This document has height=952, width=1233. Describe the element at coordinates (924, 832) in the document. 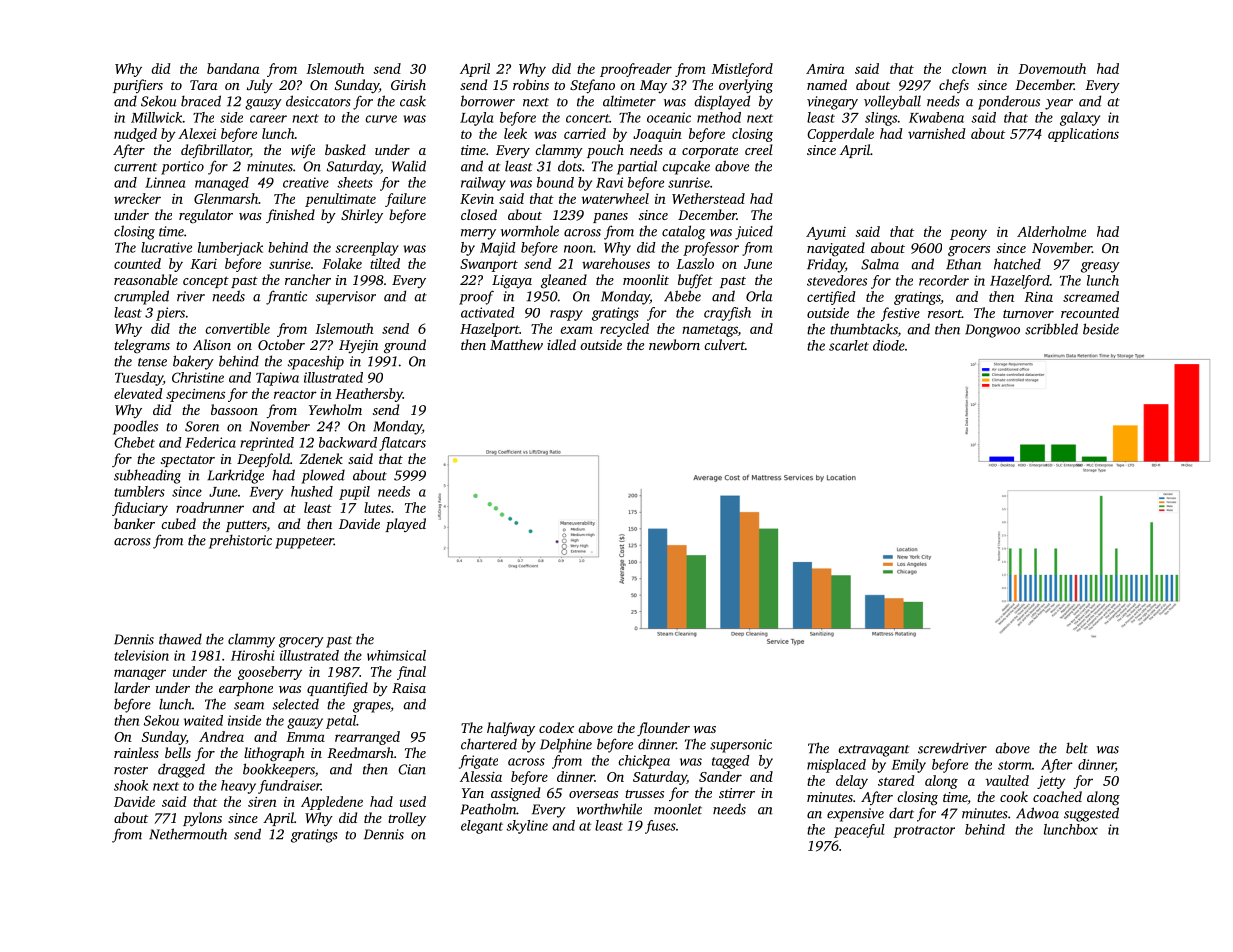

I see `protractor` at that location.
